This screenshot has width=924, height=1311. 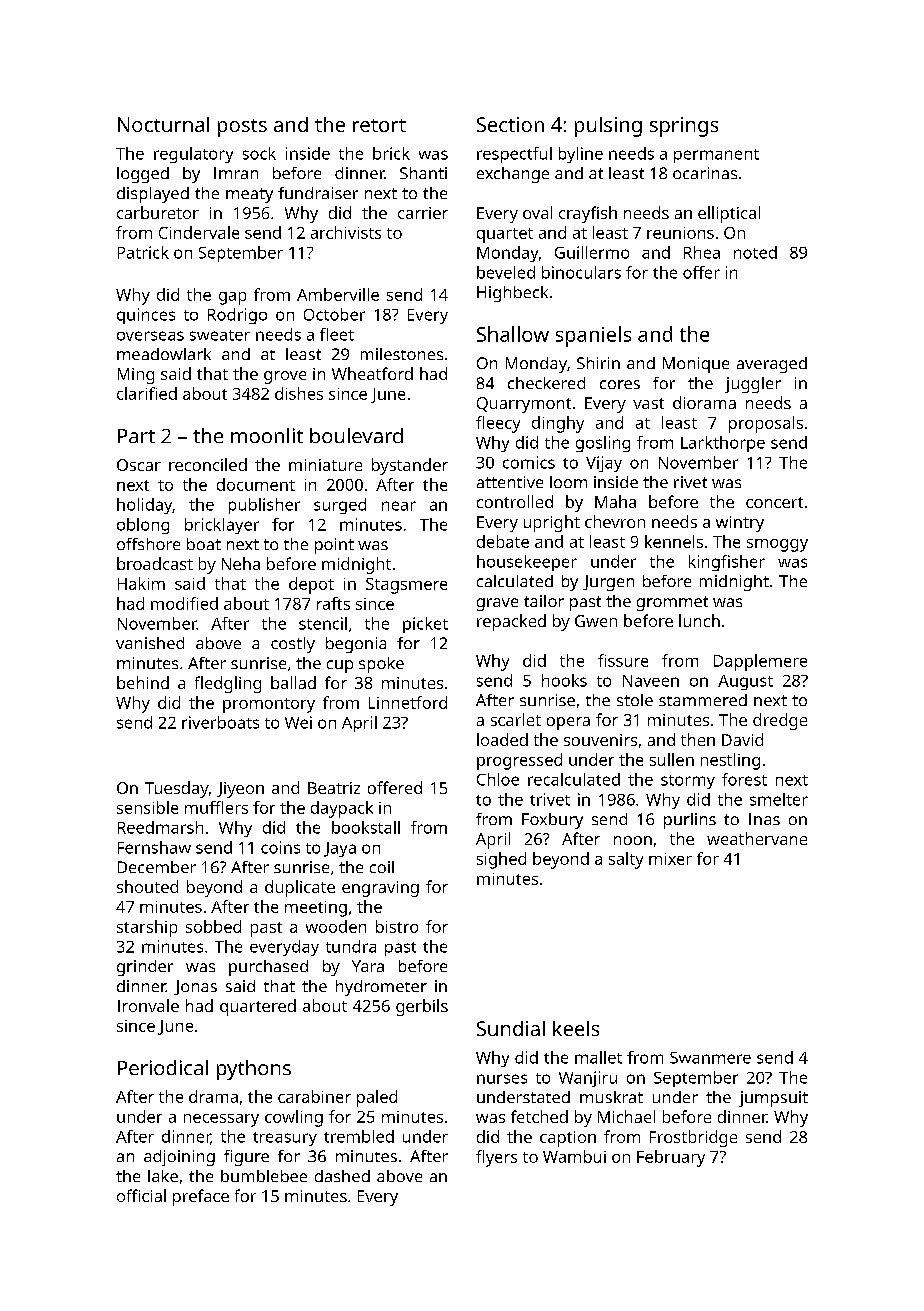 What do you see at coordinates (773, 1099) in the screenshot?
I see `jumpsuit` at bounding box center [773, 1099].
